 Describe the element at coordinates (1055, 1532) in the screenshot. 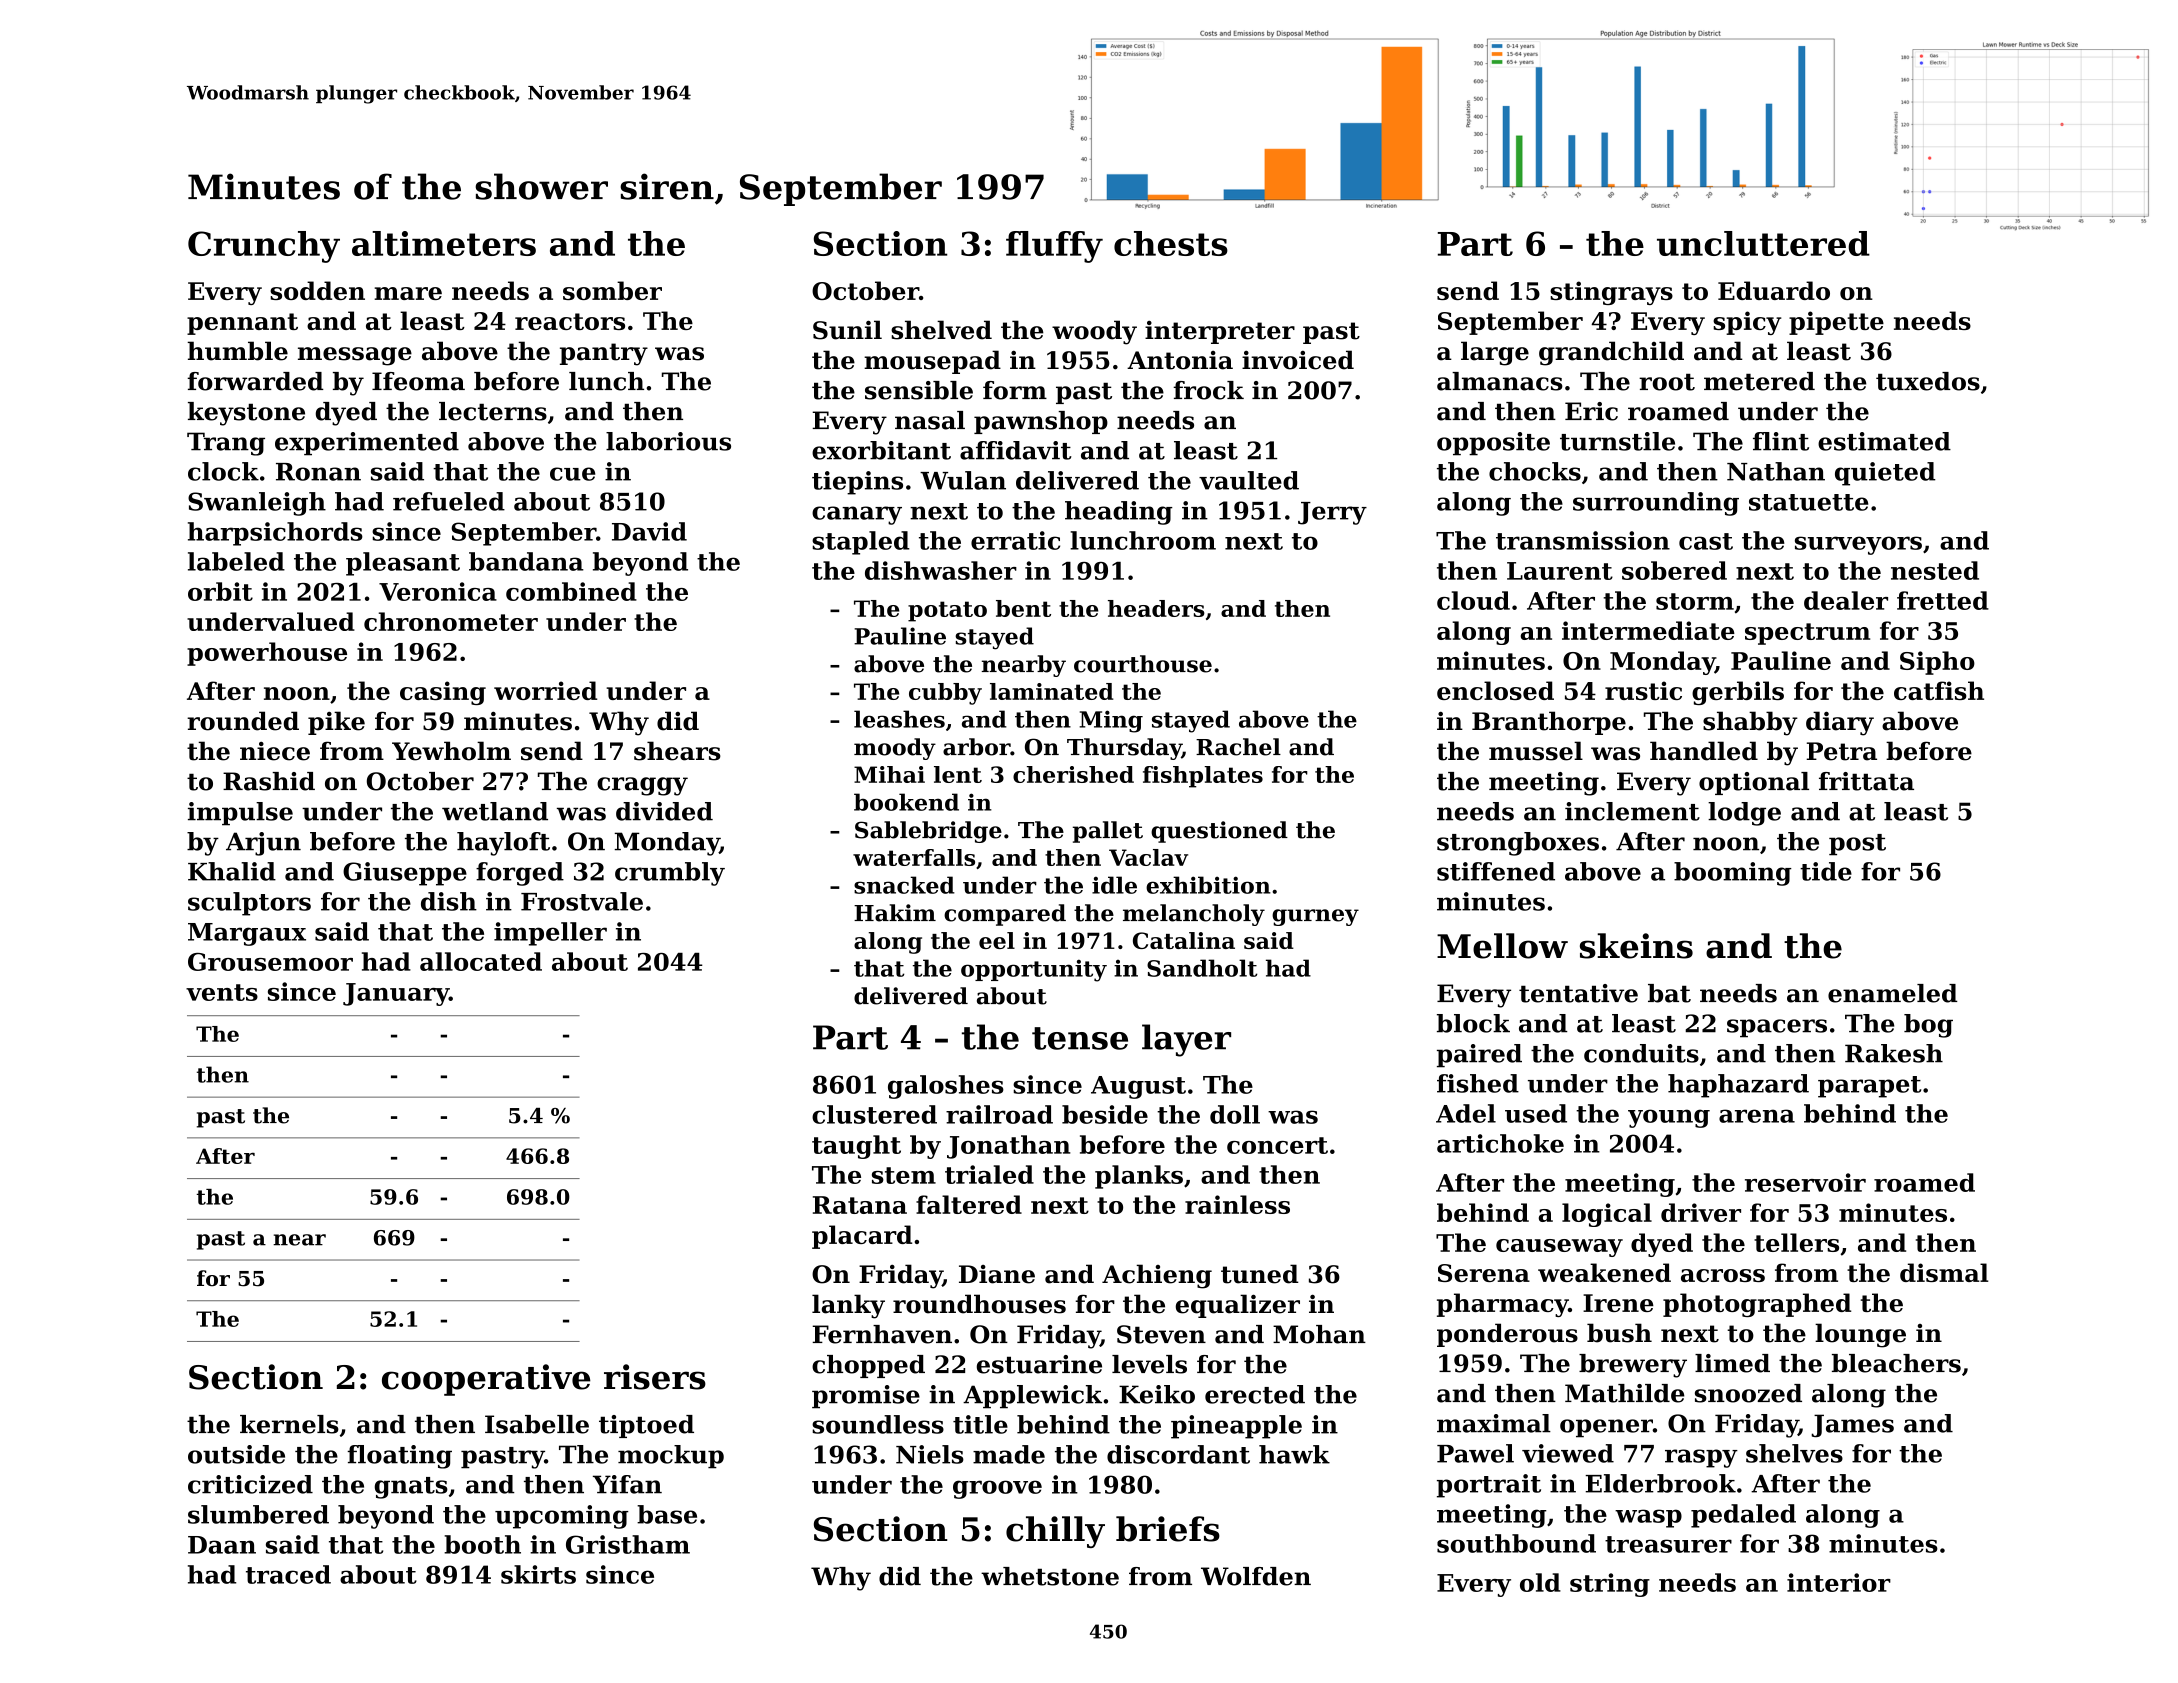

I see `chilly` at that location.
